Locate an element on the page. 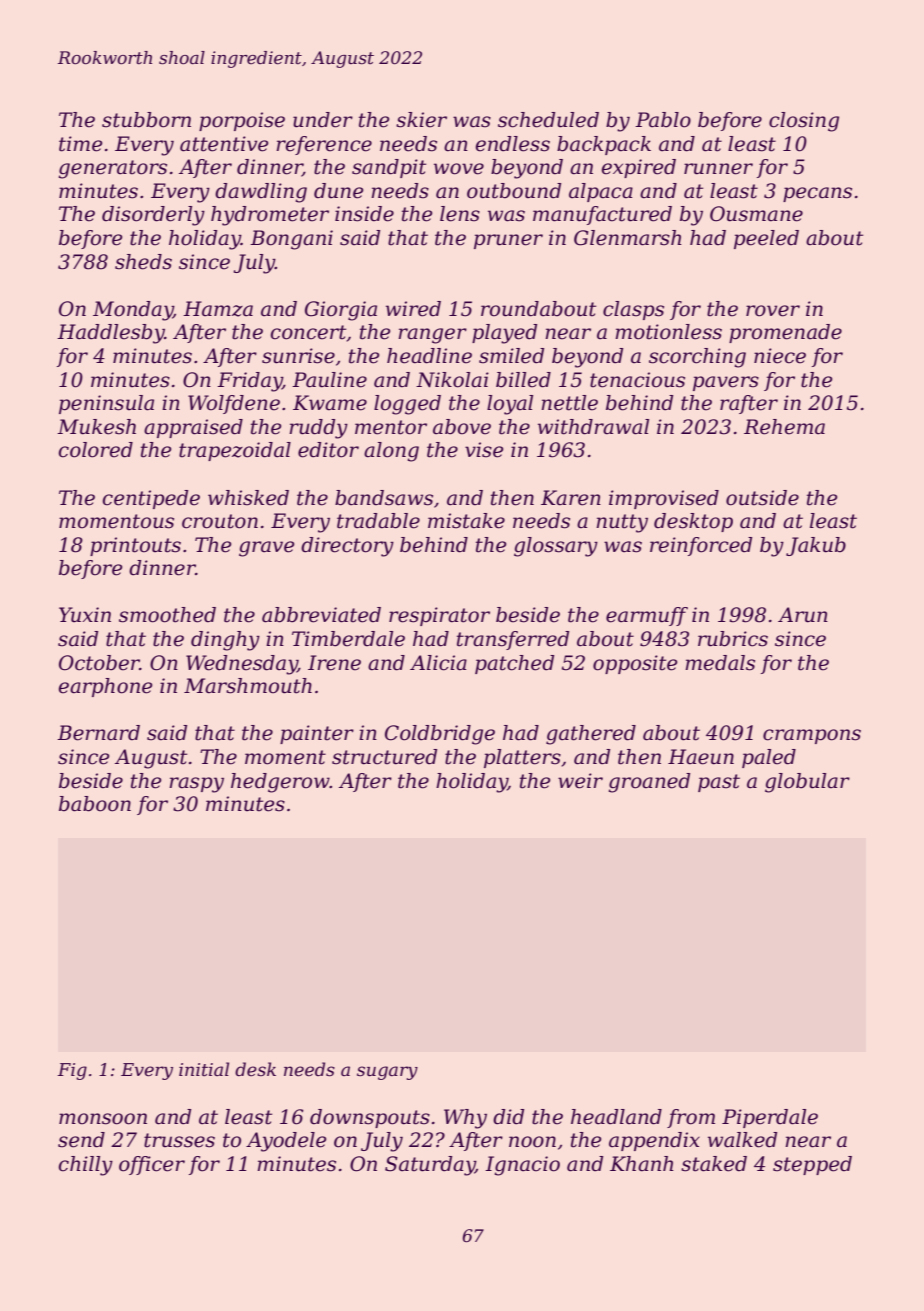  grave is located at coordinates (266, 549).
